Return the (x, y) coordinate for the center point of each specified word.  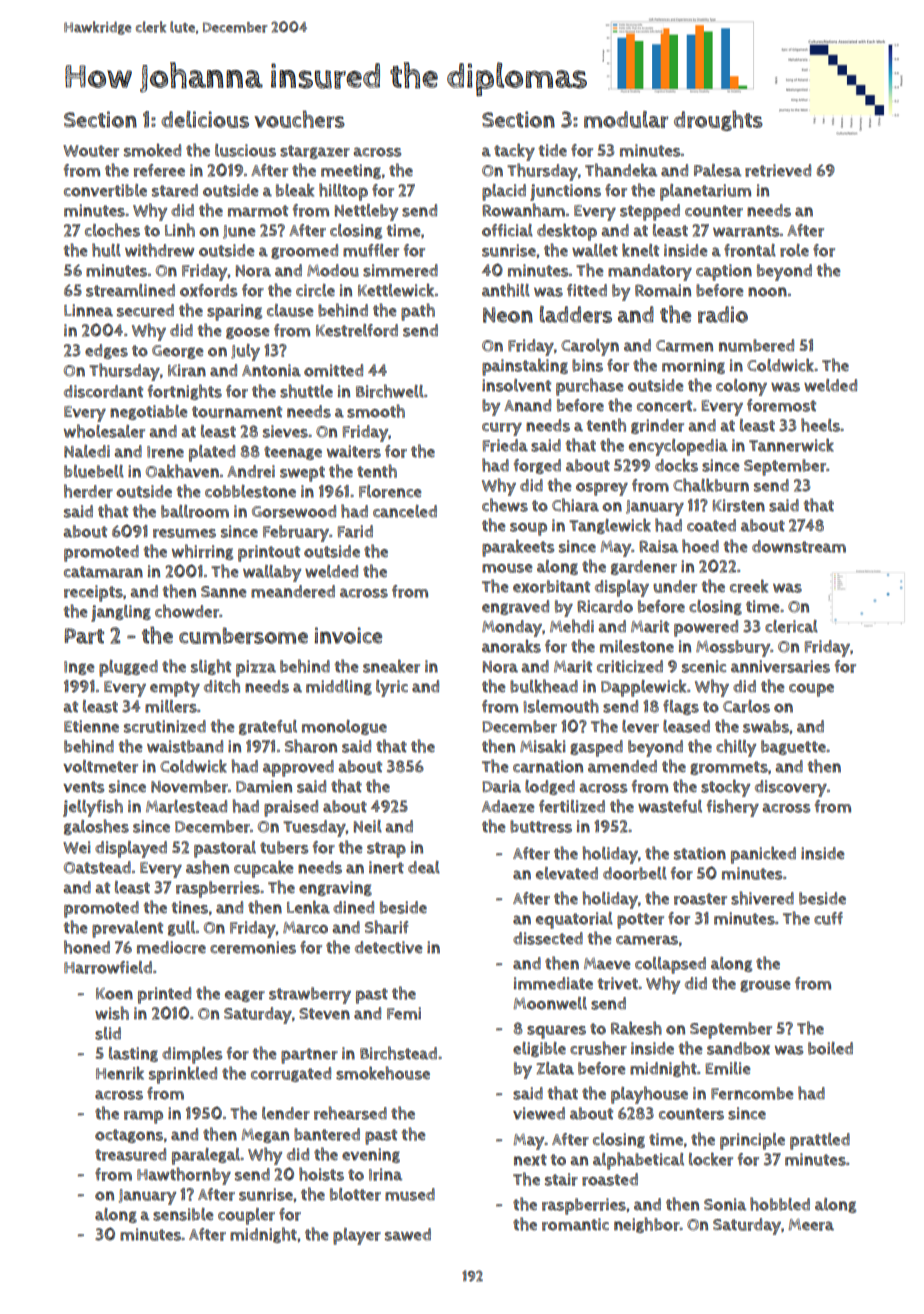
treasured (130, 1154)
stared (175, 190)
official (507, 230)
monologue (344, 727)
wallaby (272, 573)
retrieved (778, 170)
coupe (811, 690)
